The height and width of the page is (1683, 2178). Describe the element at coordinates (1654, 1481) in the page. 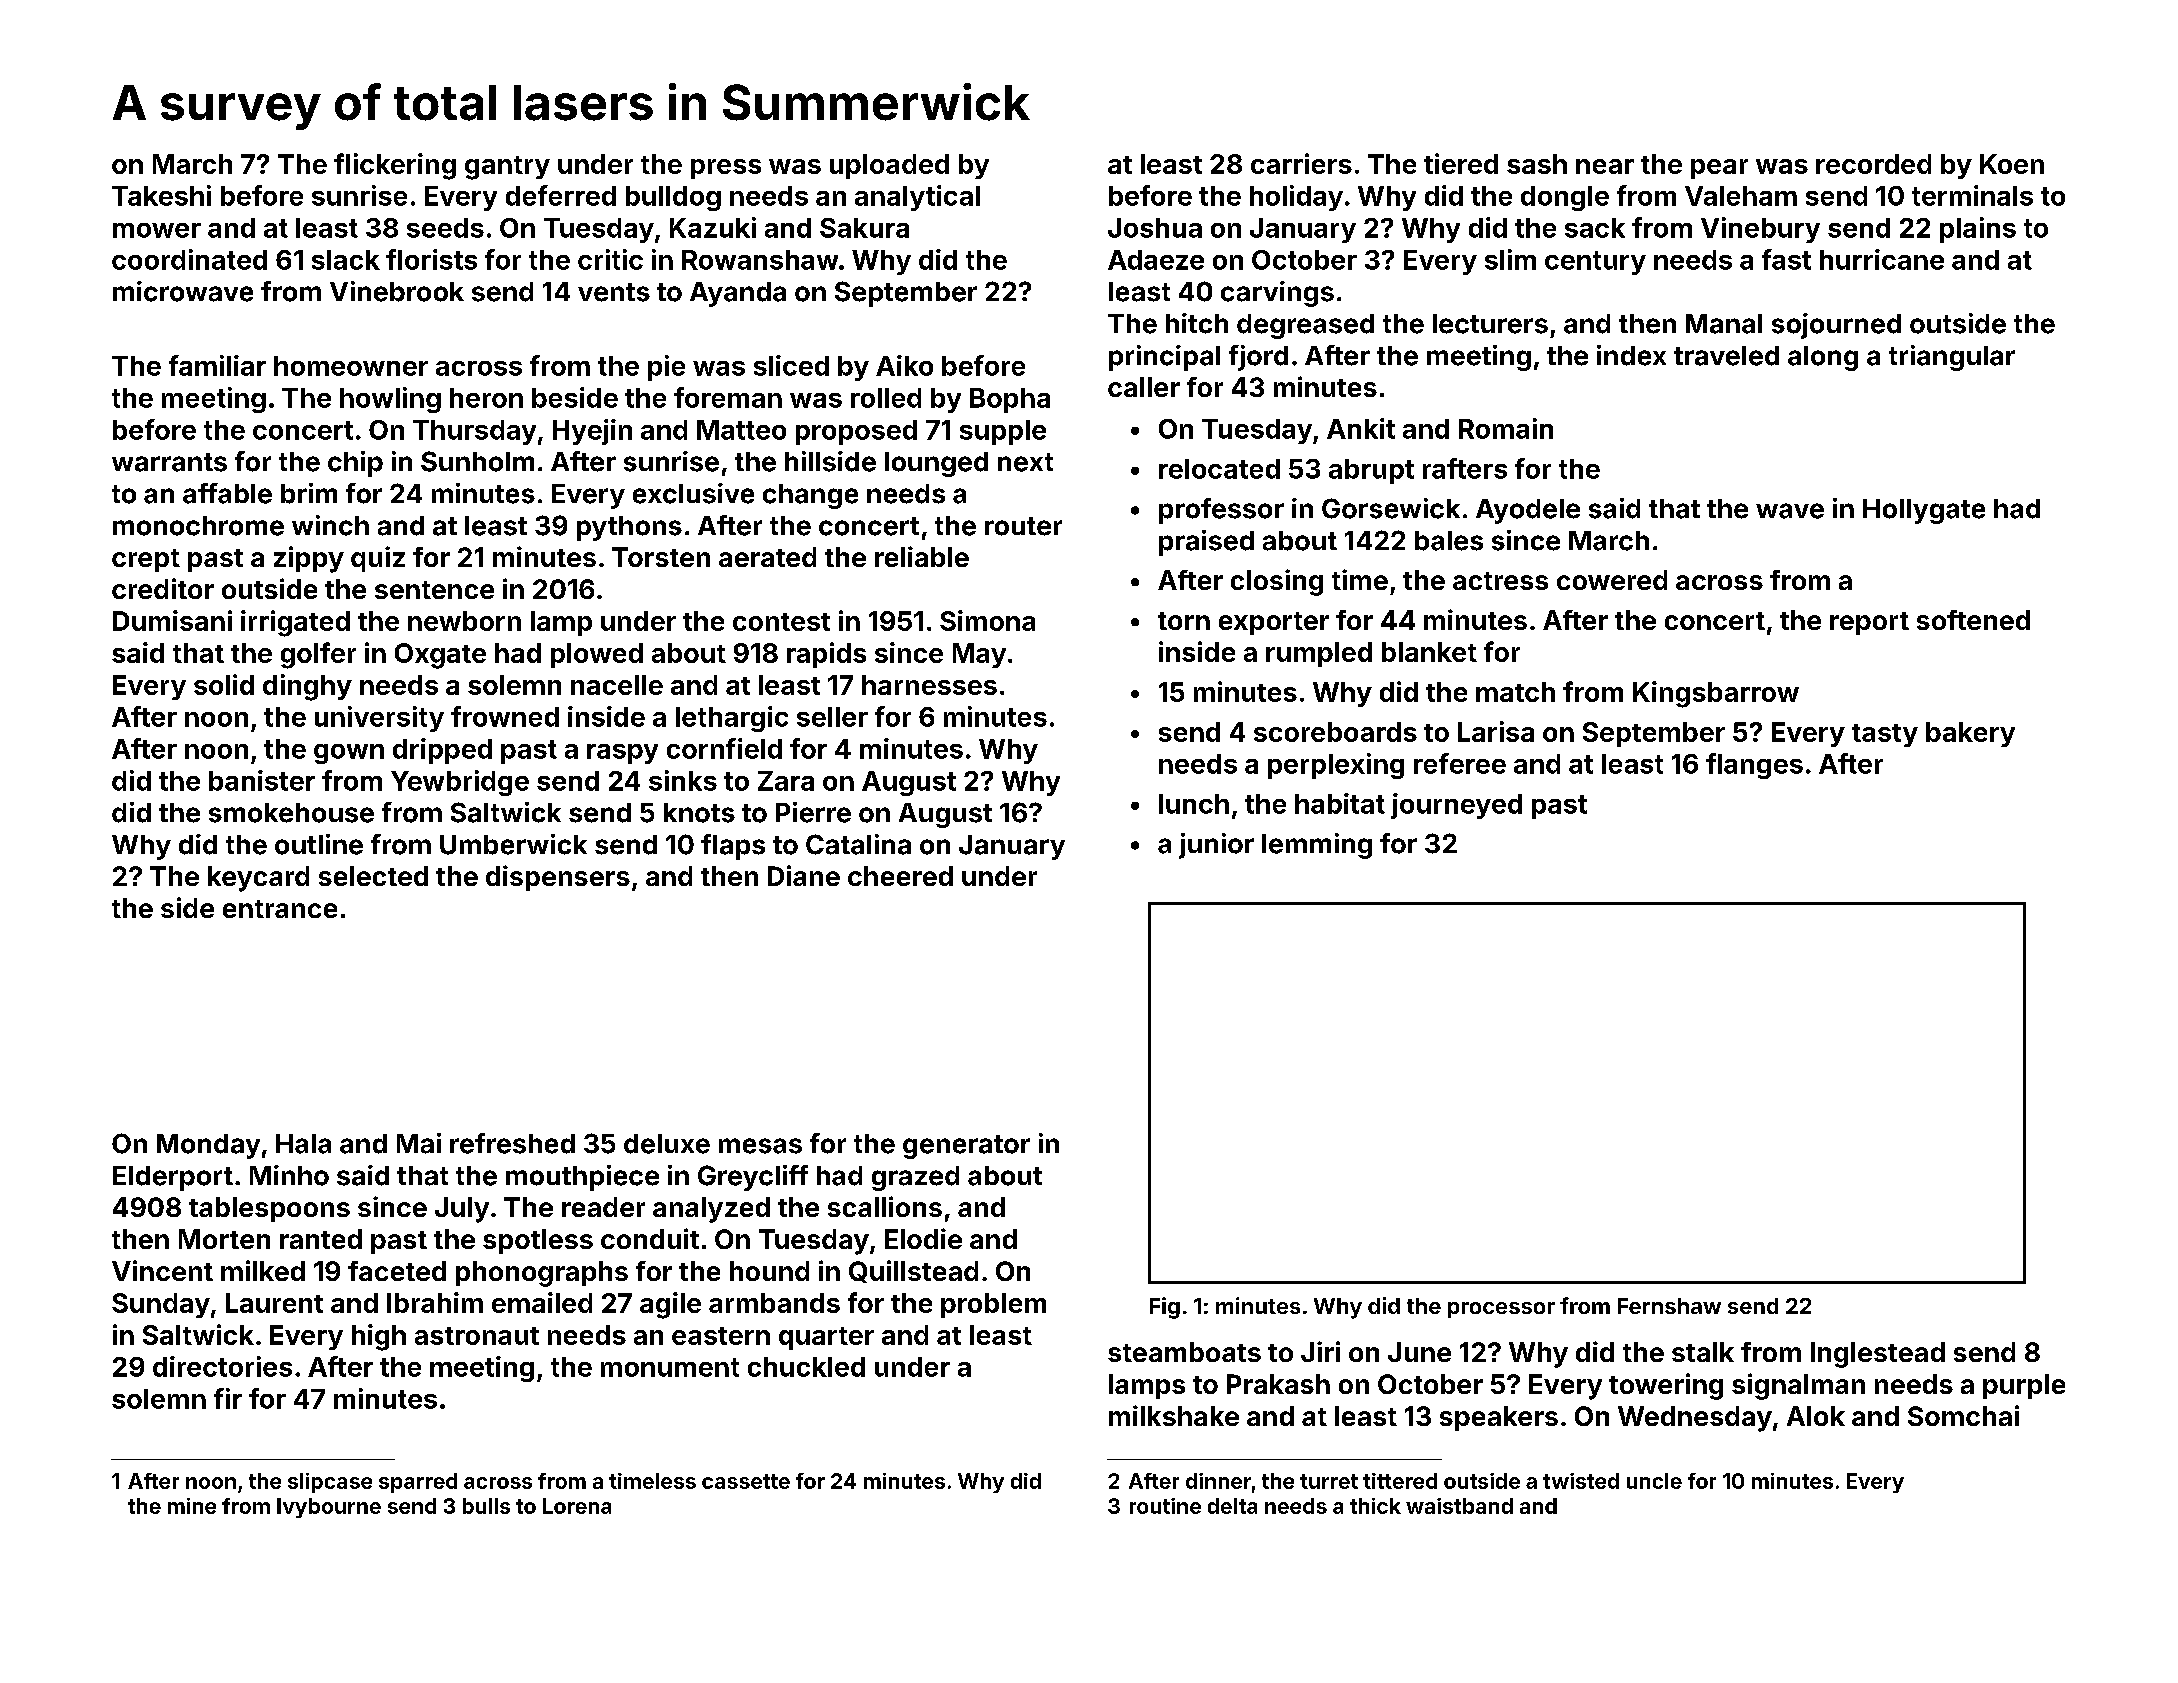

I see `uncle` at that location.
